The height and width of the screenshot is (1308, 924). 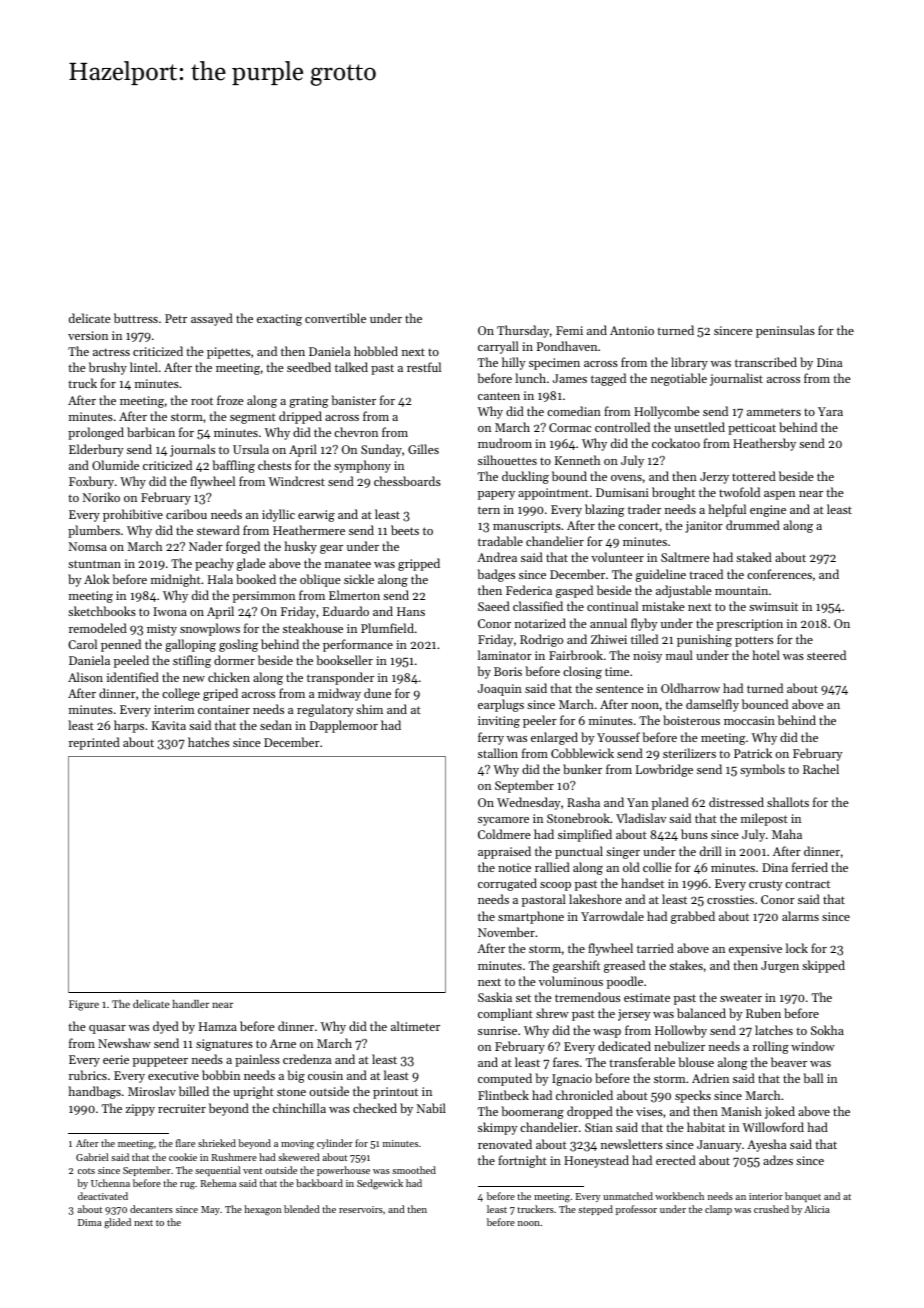 What do you see at coordinates (569, 330) in the screenshot?
I see `Femi` at bounding box center [569, 330].
